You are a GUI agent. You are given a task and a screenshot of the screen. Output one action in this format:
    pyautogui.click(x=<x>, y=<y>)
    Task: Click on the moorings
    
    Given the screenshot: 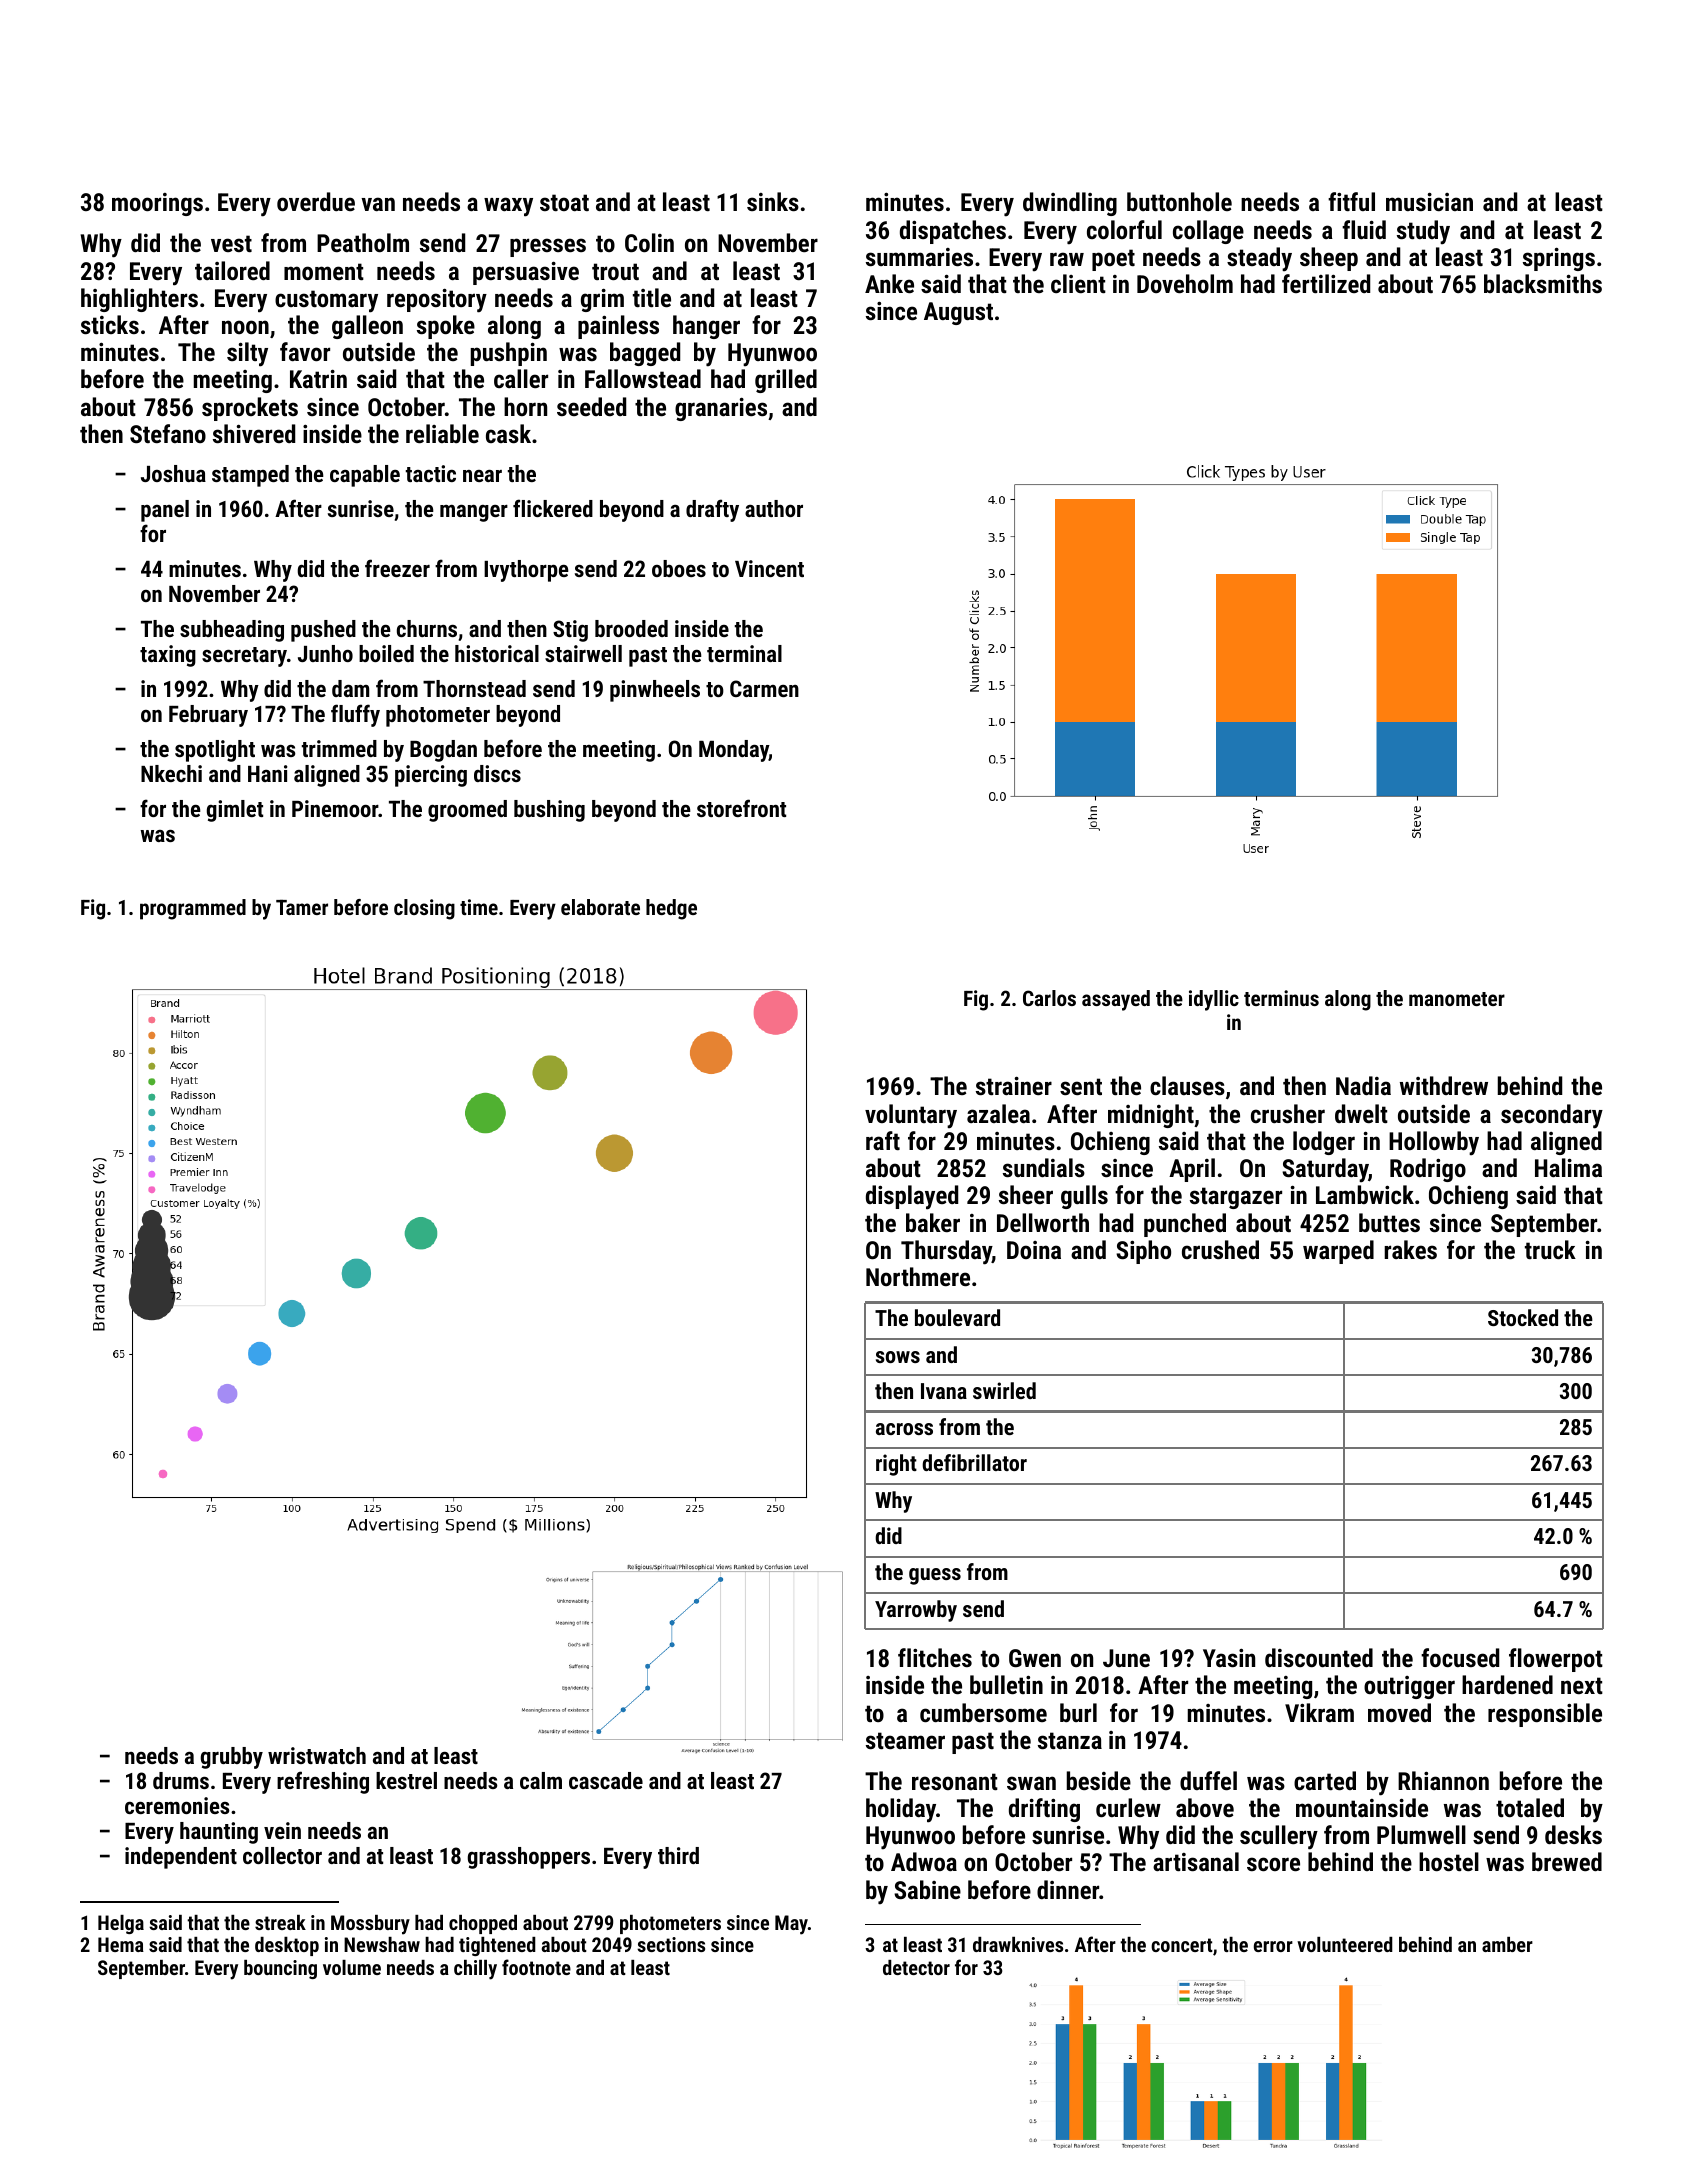 What is the action you would take?
    pyautogui.click(x=157, y=204)
